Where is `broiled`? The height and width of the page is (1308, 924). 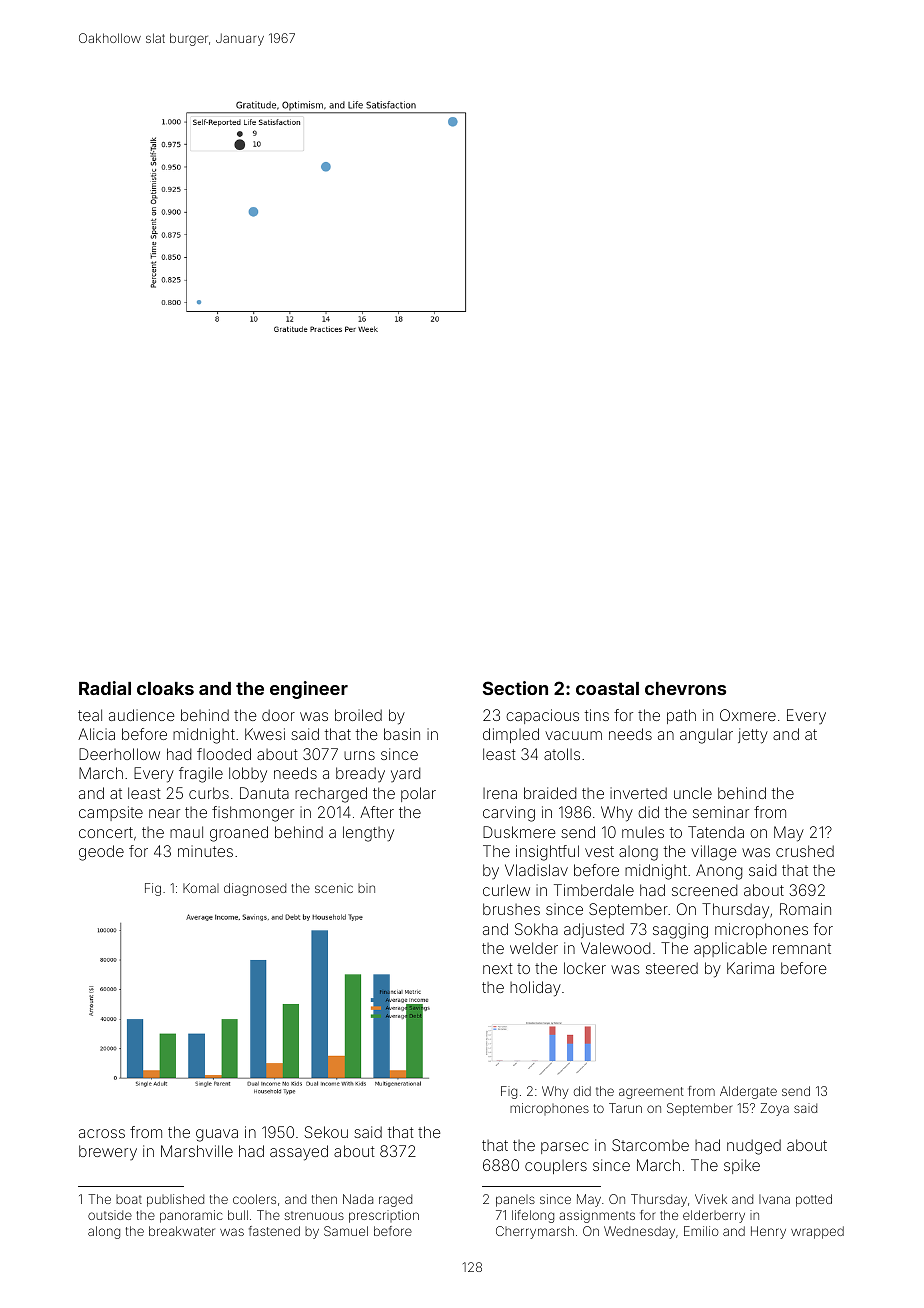 broiled is located at coordinates (358, 715).
